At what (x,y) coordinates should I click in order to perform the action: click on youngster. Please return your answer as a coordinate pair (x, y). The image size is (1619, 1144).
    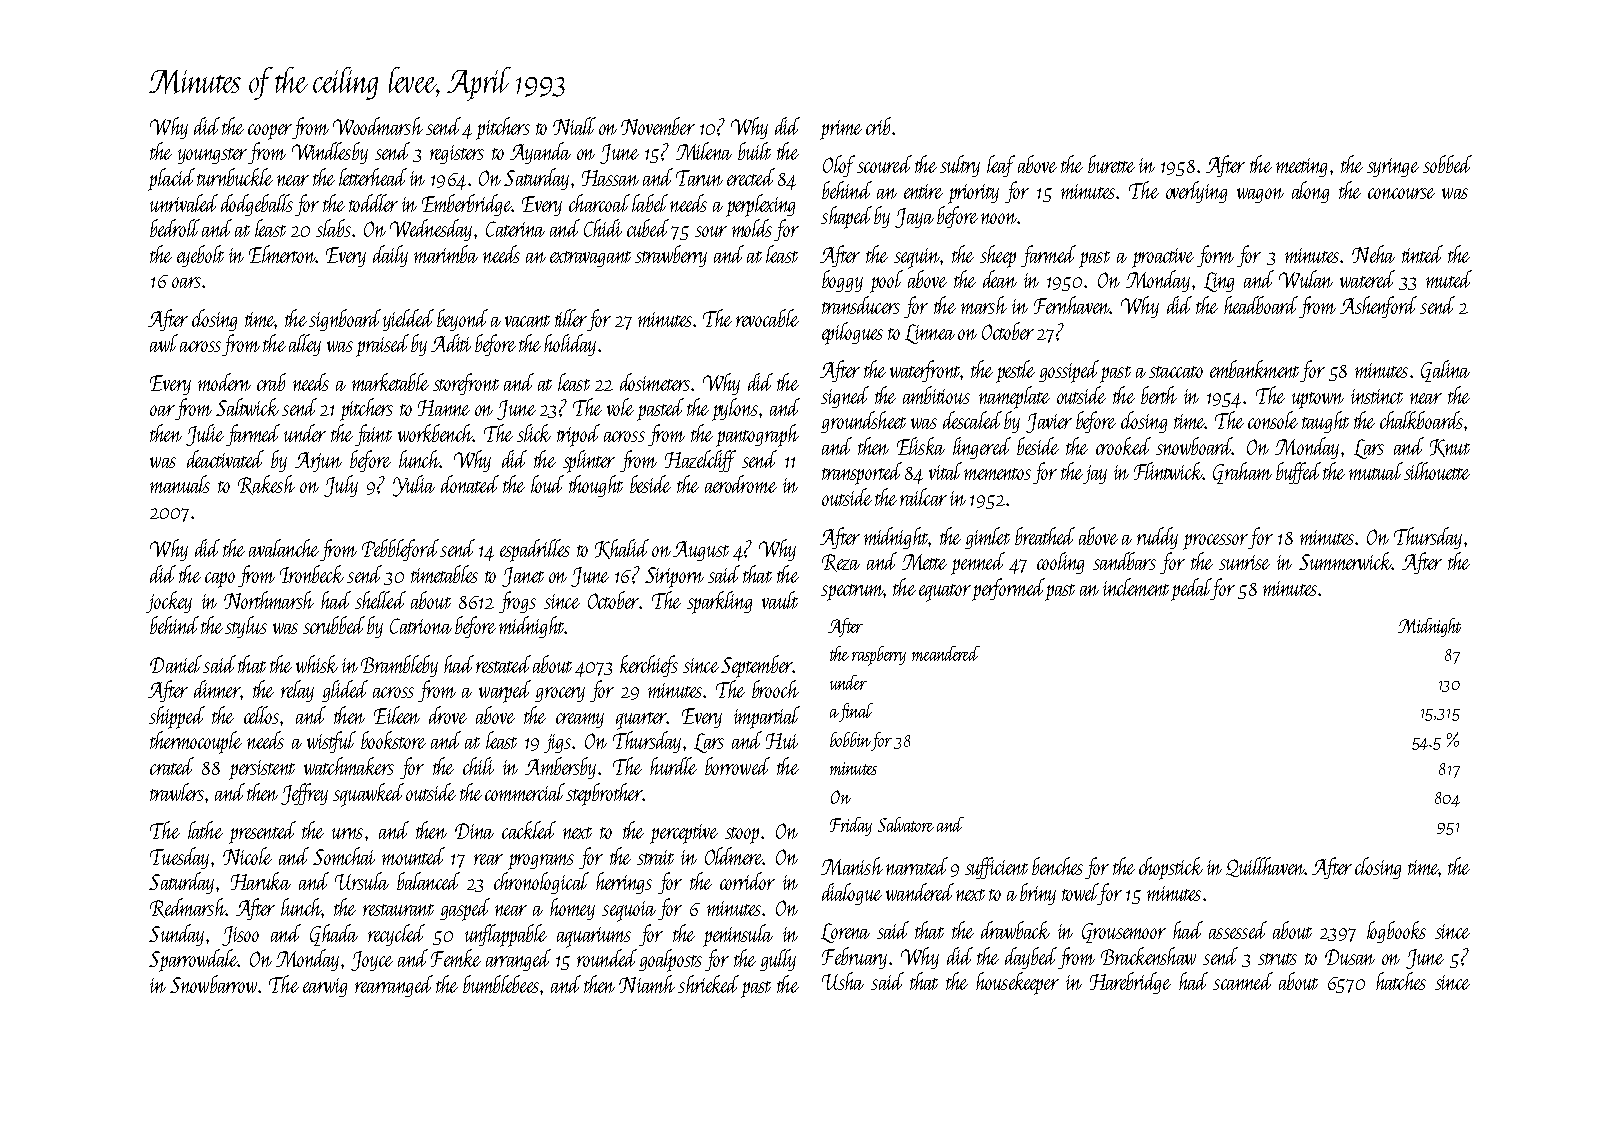
    Looking at the image, I should click on (212, 156).
